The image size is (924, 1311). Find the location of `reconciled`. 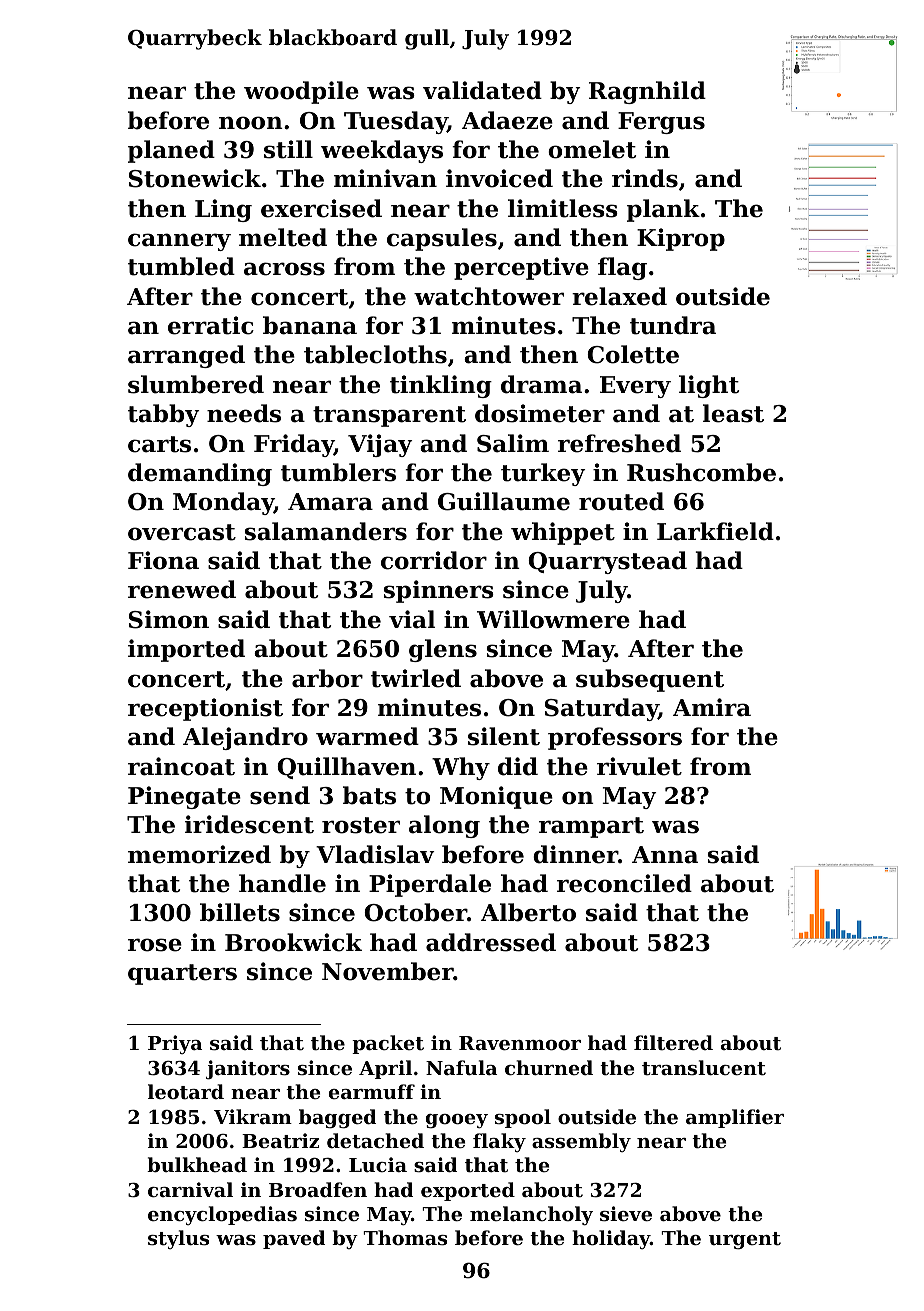

reconciled is located at coordinates (624, 883).
